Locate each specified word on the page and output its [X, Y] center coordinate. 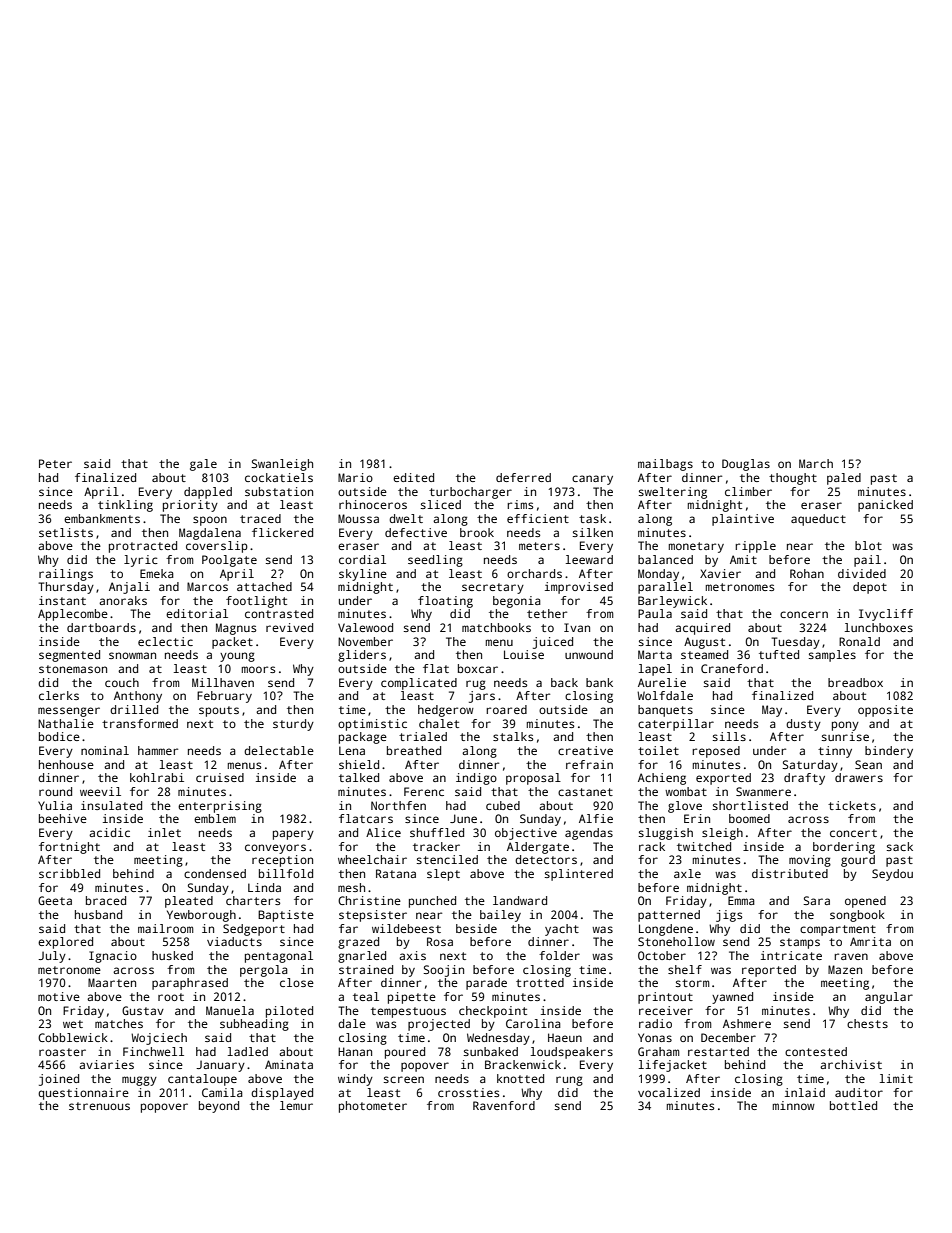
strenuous [99, 1106]
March [816, 463]
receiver [666, 1010]
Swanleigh [282, 465]
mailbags [665, 465]
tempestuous [408, 1012]
